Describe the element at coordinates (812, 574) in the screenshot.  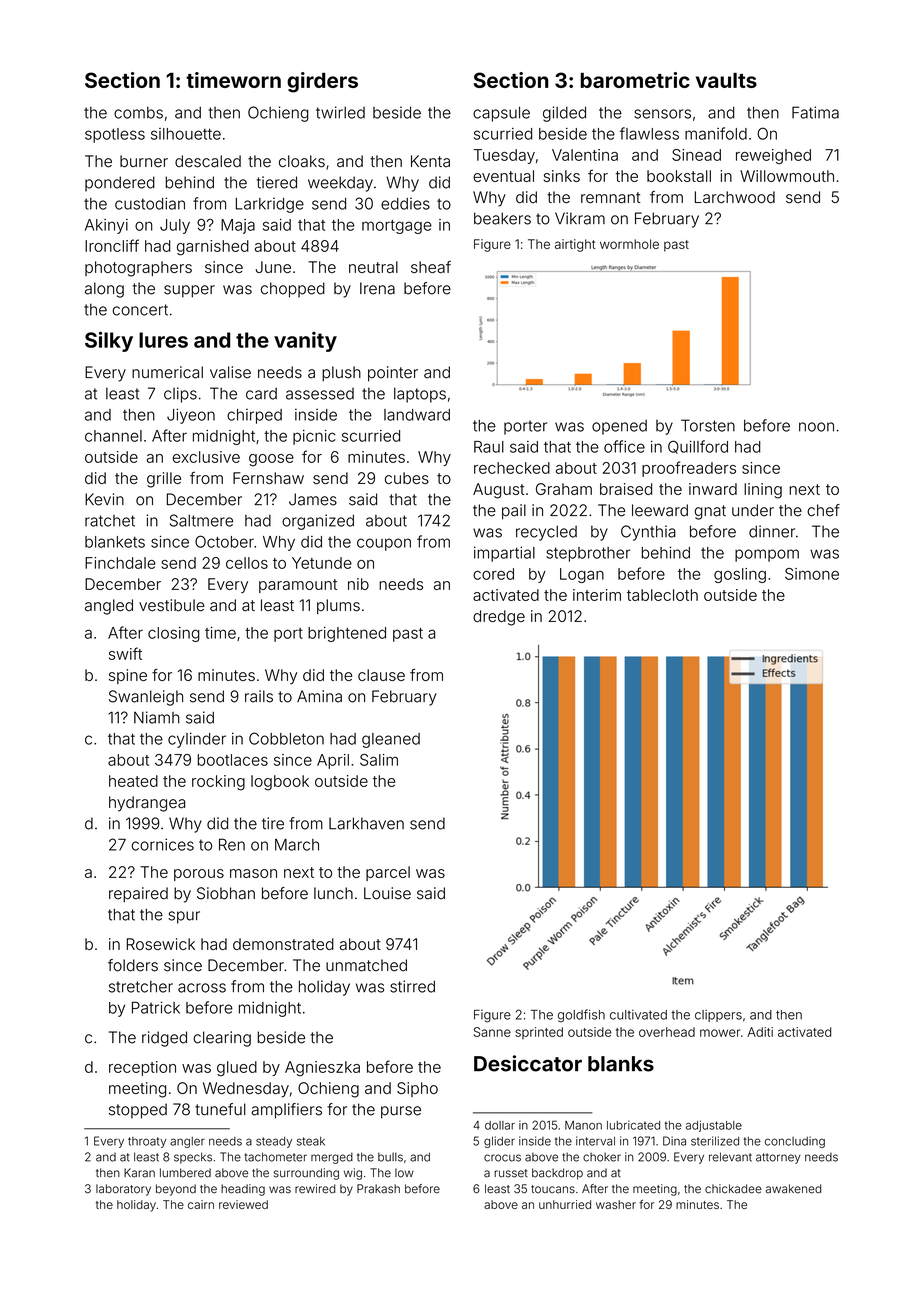
I see `Simone` at that location.
